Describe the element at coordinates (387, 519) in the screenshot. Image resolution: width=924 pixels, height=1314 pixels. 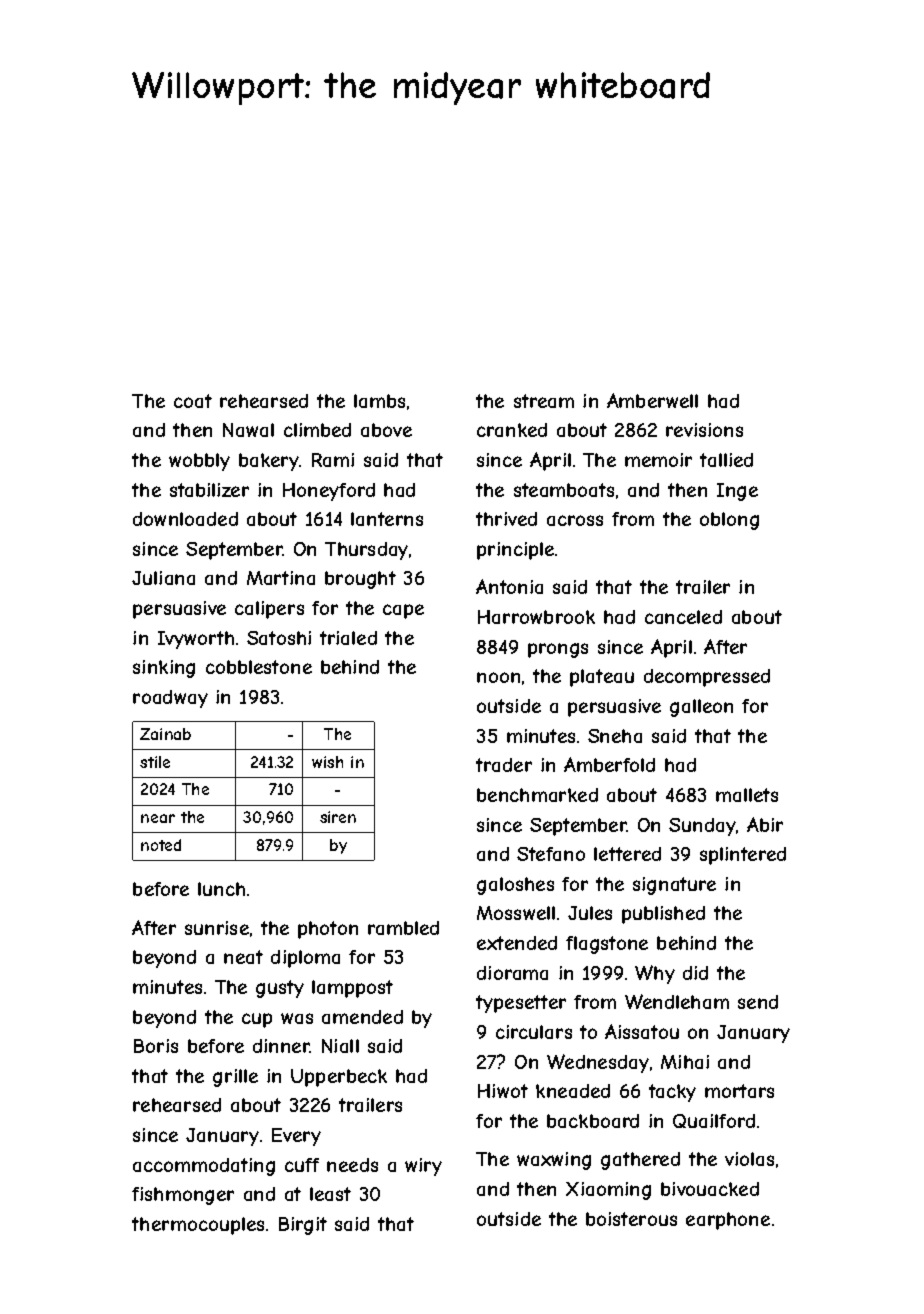
I see `lanterns` at that location.
